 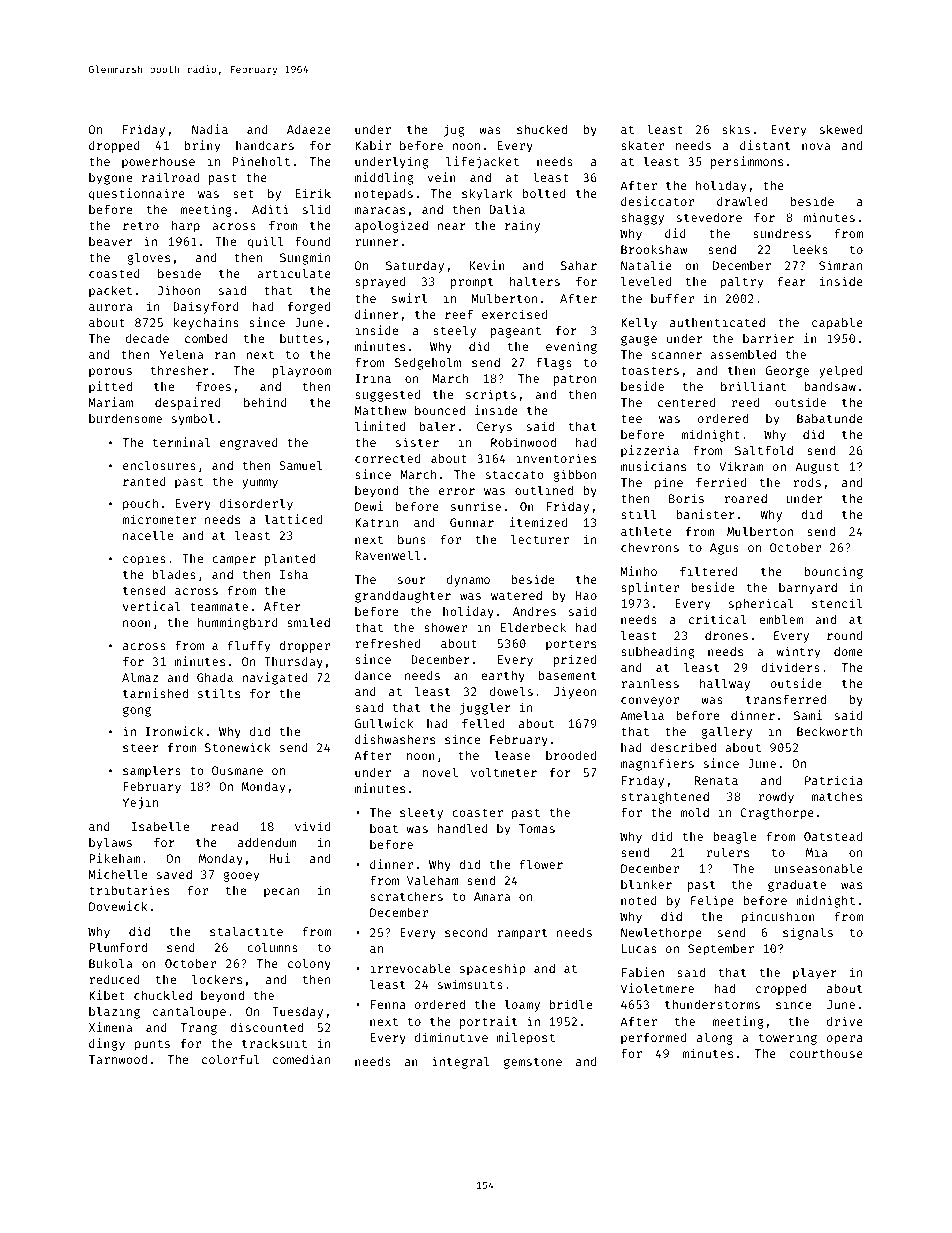 What do you see at coordinates (657, 652) in the screenshot?
I see `subheading` at bounding box center [657, 652].
